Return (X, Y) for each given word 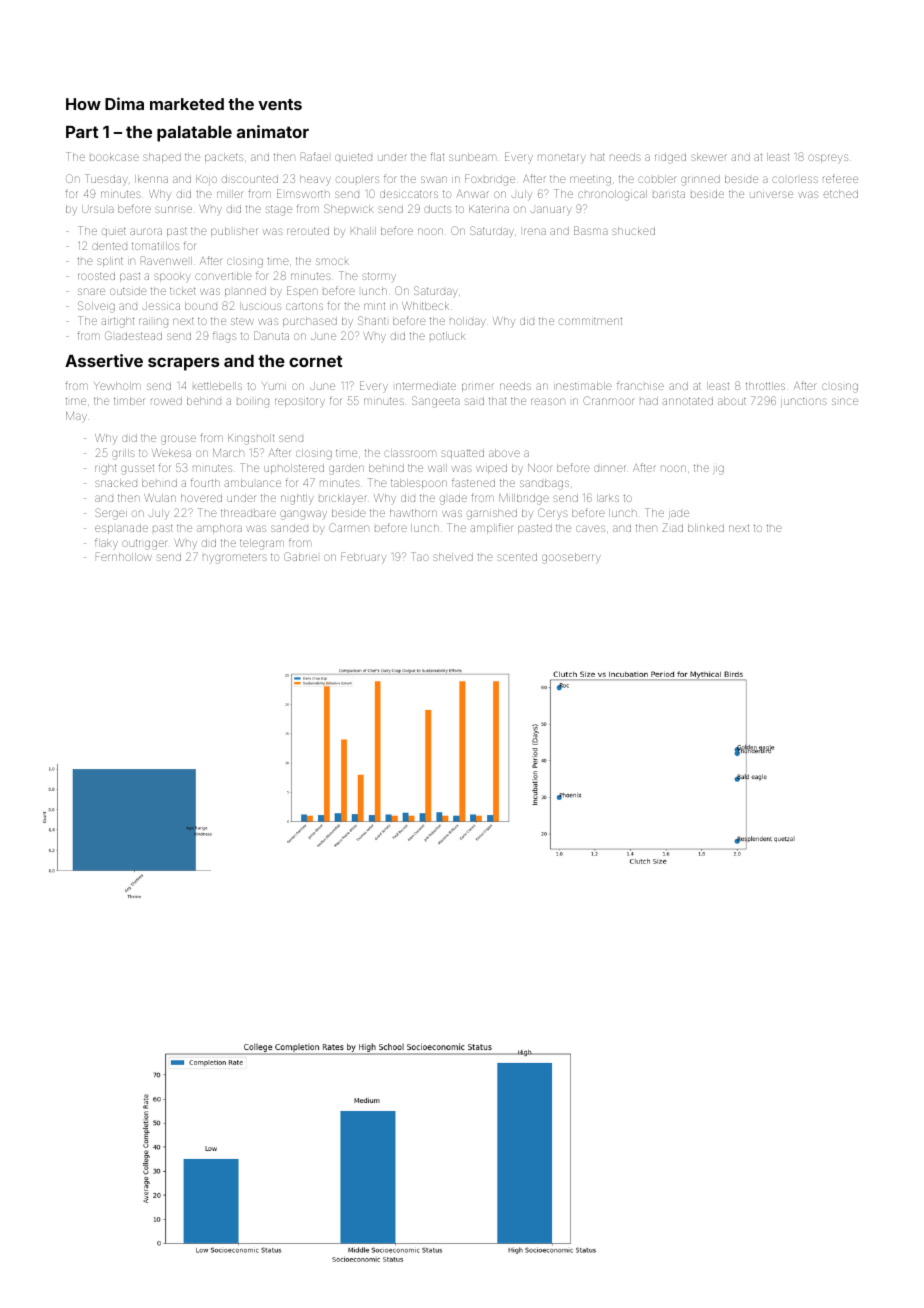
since (845, 401)
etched (841, 194)
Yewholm (117, 386)
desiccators (409, 194)
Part (82, 132)
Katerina (489, 209)
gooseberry (571, 558)
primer (478, 387)
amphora (219, 529)
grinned (700, 180)
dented (109, 246)
